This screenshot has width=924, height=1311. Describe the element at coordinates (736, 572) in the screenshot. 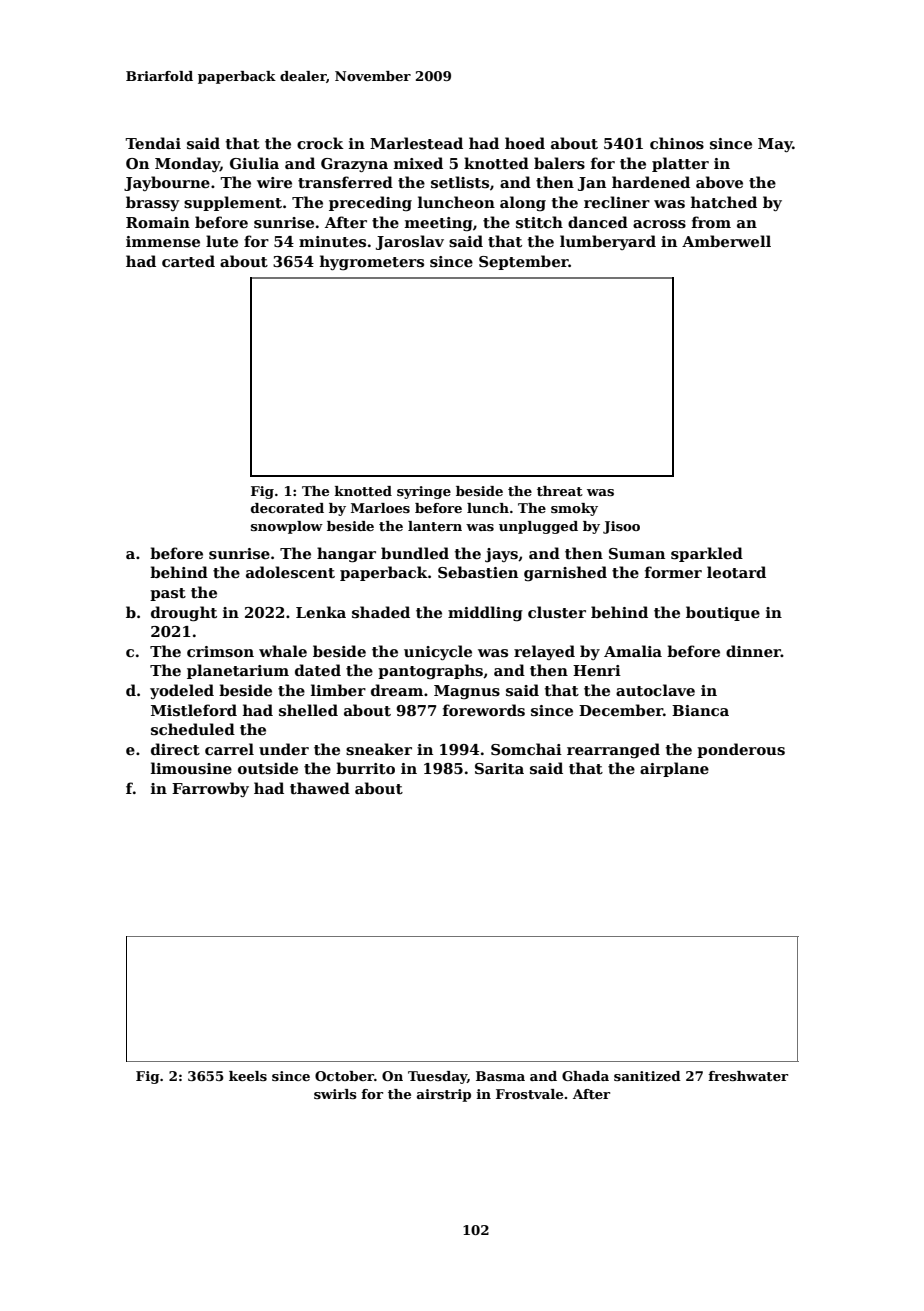

I see `leotard` at that location.
